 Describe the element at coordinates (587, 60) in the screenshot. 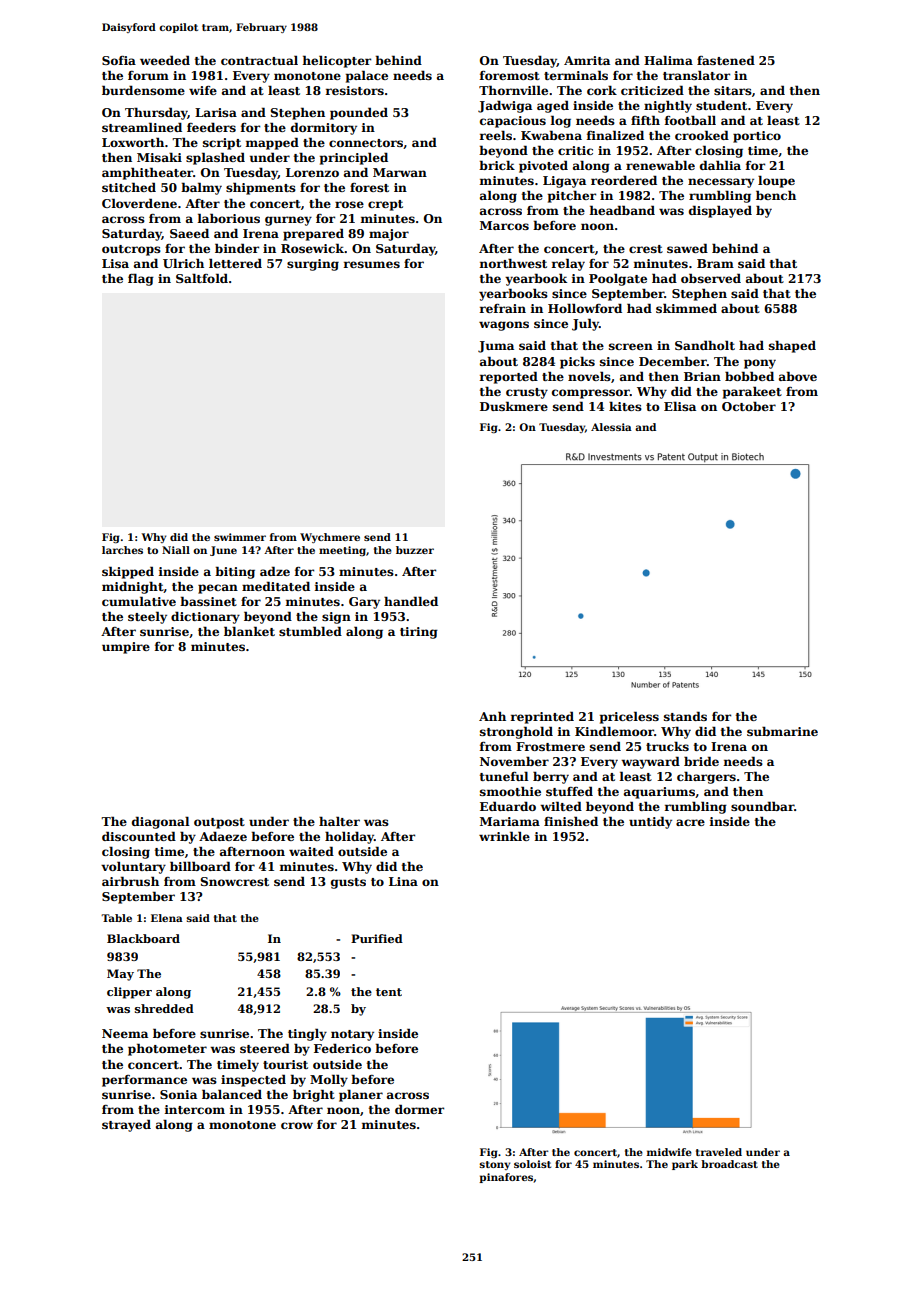

I see `Amrita` at that location.
